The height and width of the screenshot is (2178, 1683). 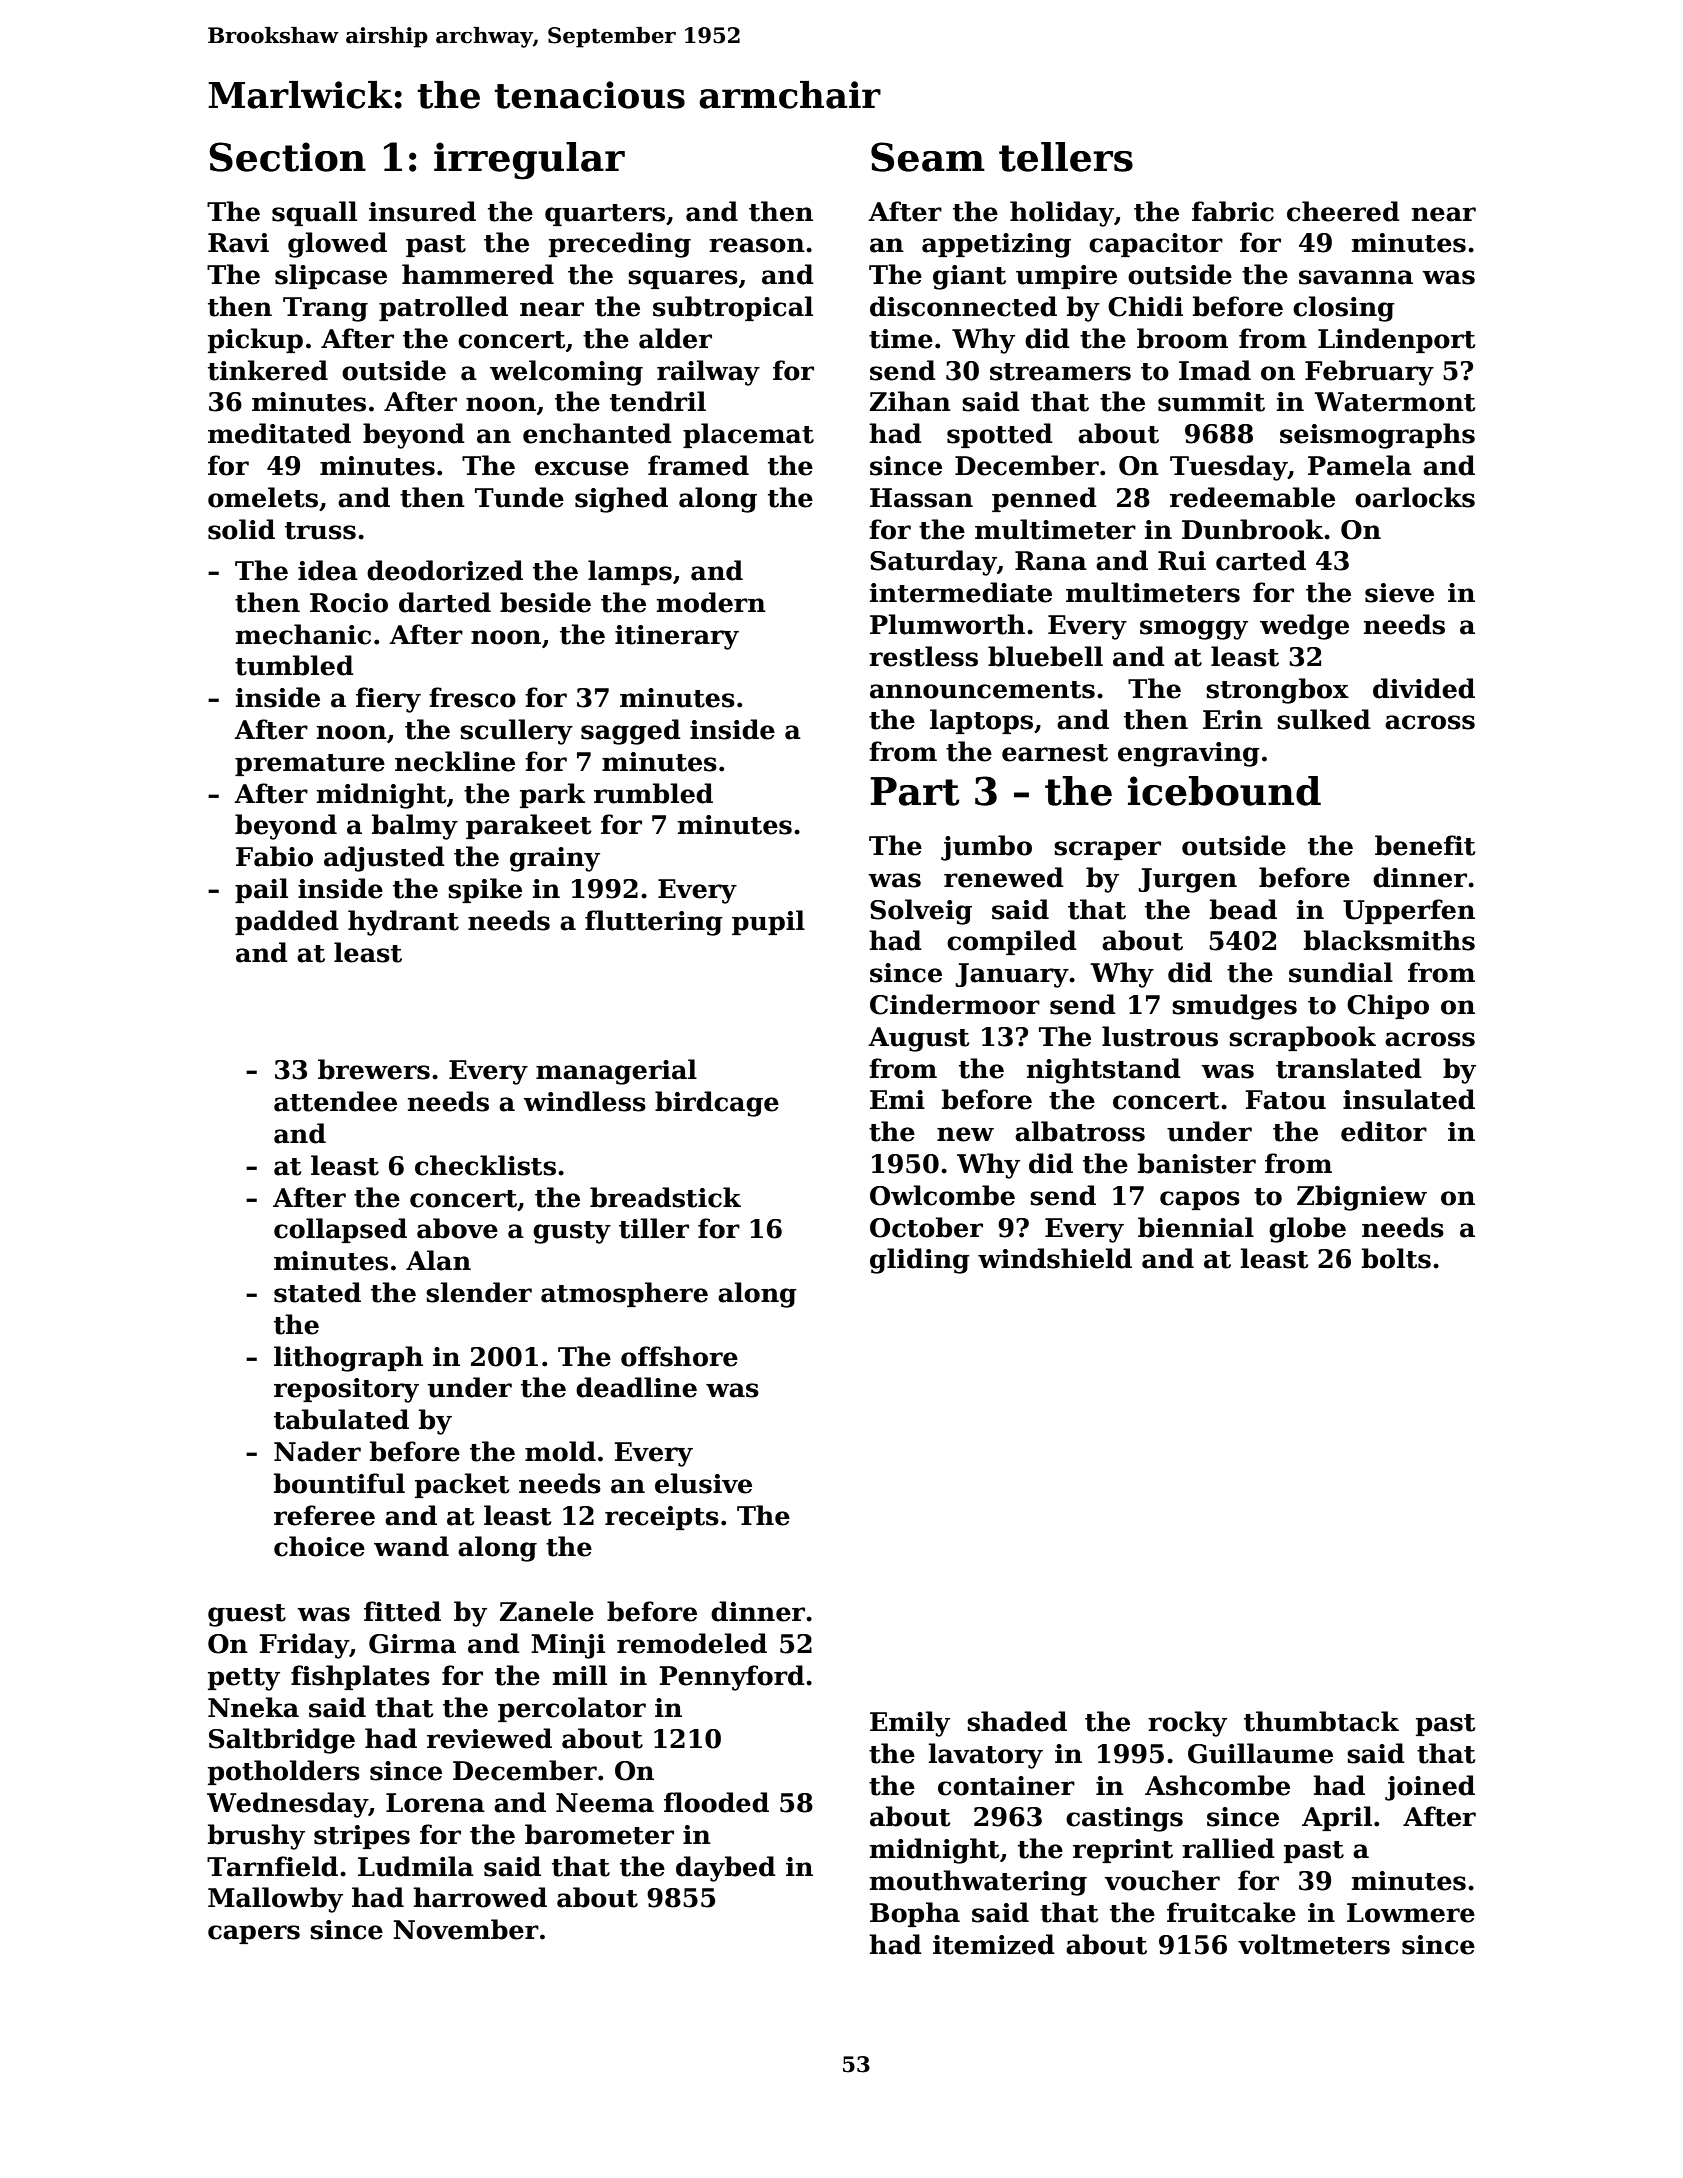 What do you see at coordinates (241, 529) in the screenshot?
I see `solid` at bounding box center [241, 529].
